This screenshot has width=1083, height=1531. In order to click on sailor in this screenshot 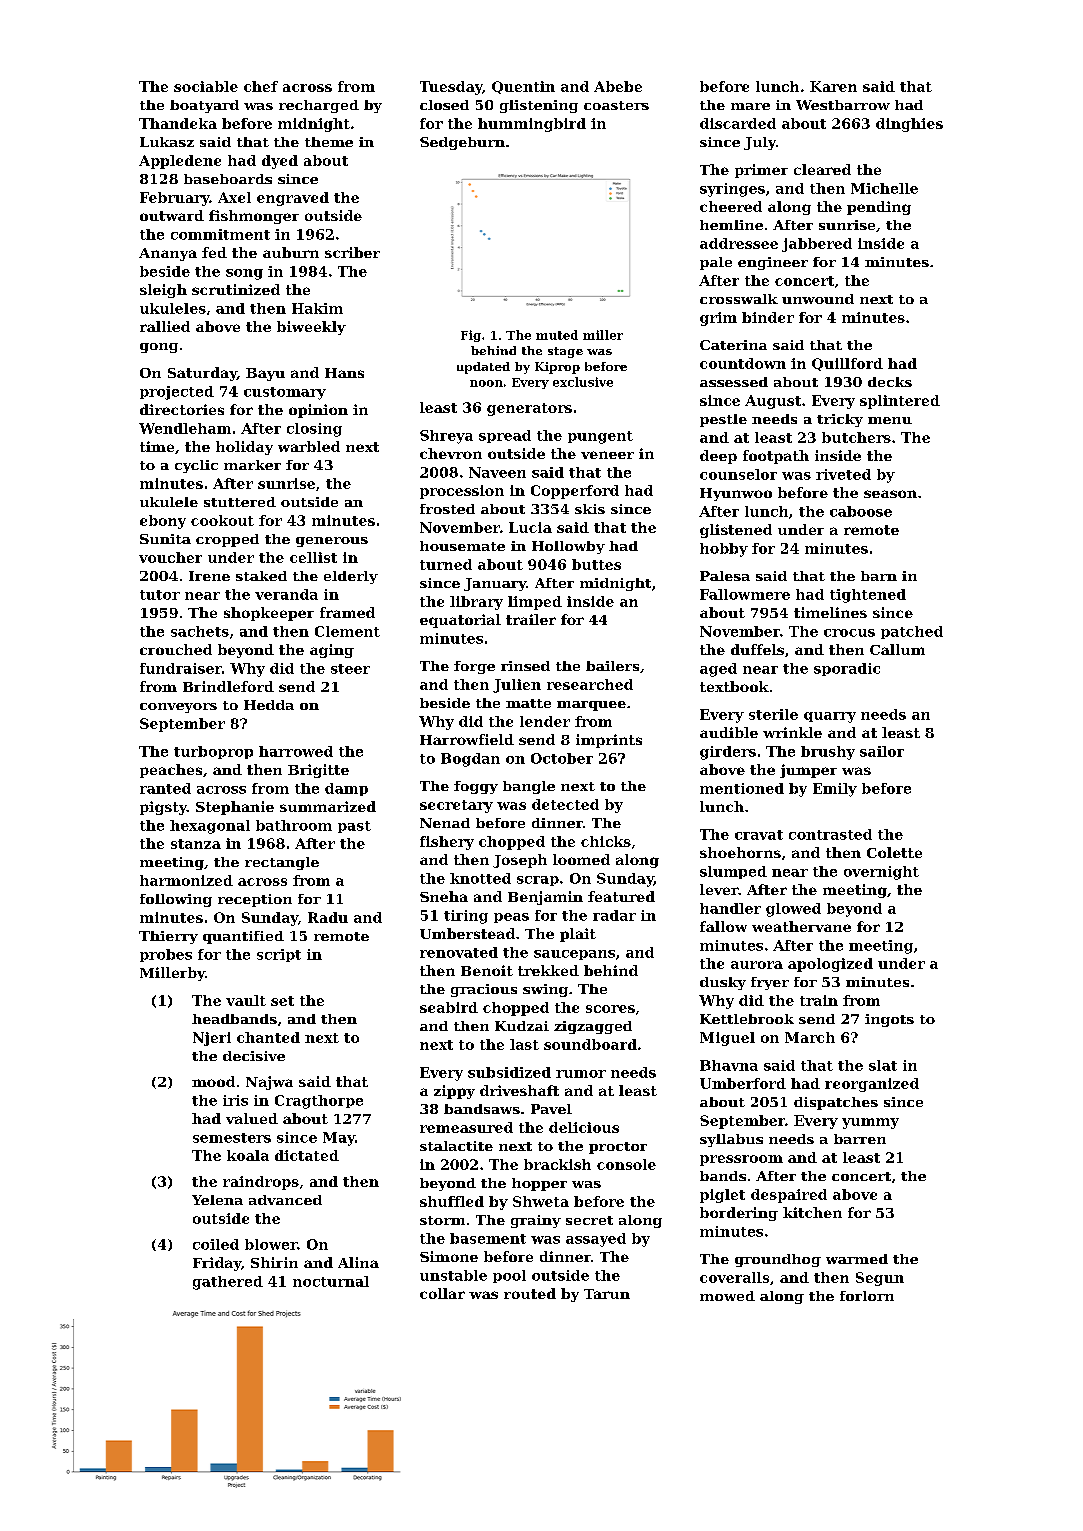, I will do `click(882, 751)`.
